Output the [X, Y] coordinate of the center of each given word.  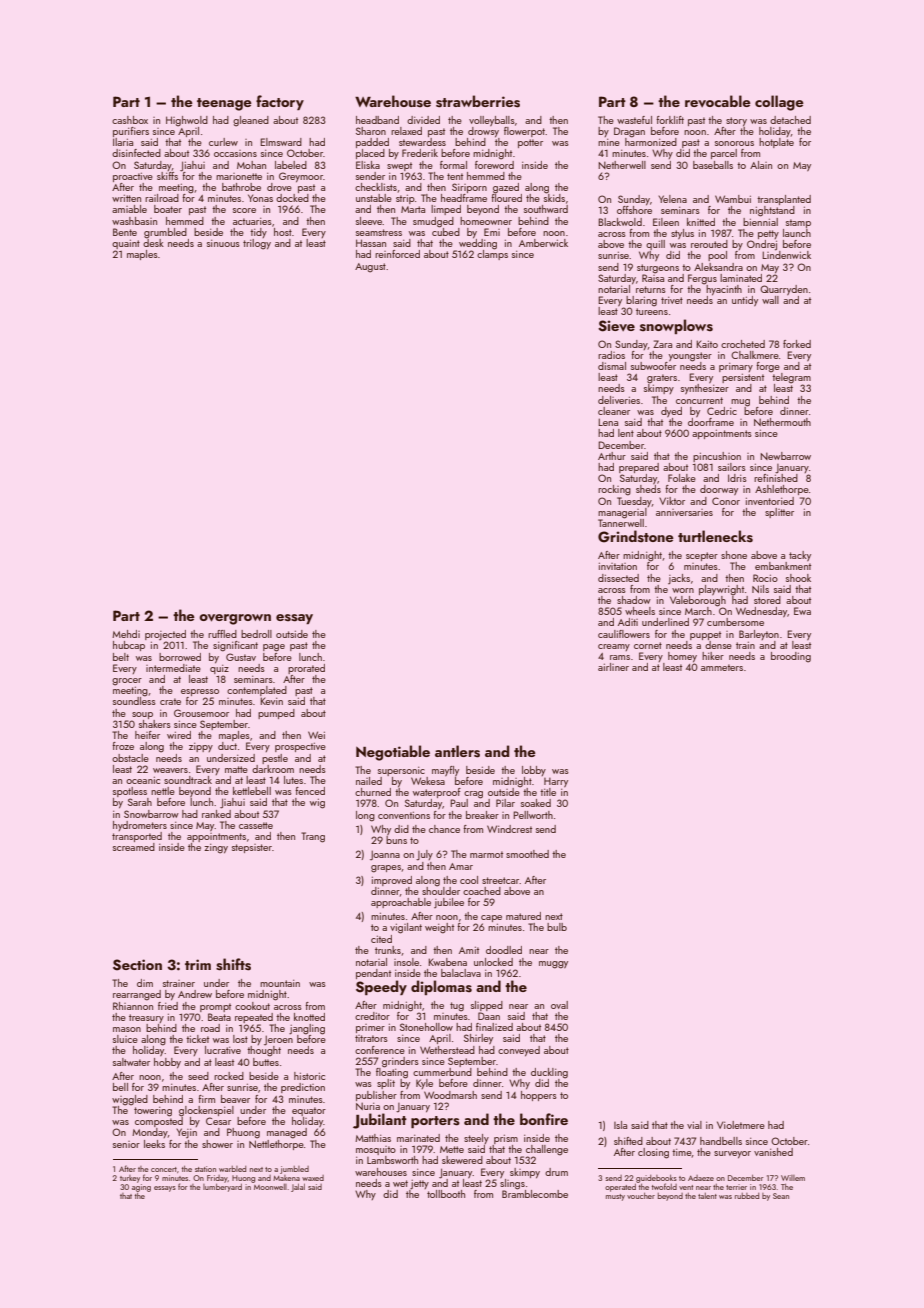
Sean [781, 1196]
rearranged [137, 995]
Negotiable [393, 753]
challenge [547, 1150]
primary [736, 367]
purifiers [131, 132]
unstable [374, 198]
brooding [791, 657]
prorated [306, 669]
